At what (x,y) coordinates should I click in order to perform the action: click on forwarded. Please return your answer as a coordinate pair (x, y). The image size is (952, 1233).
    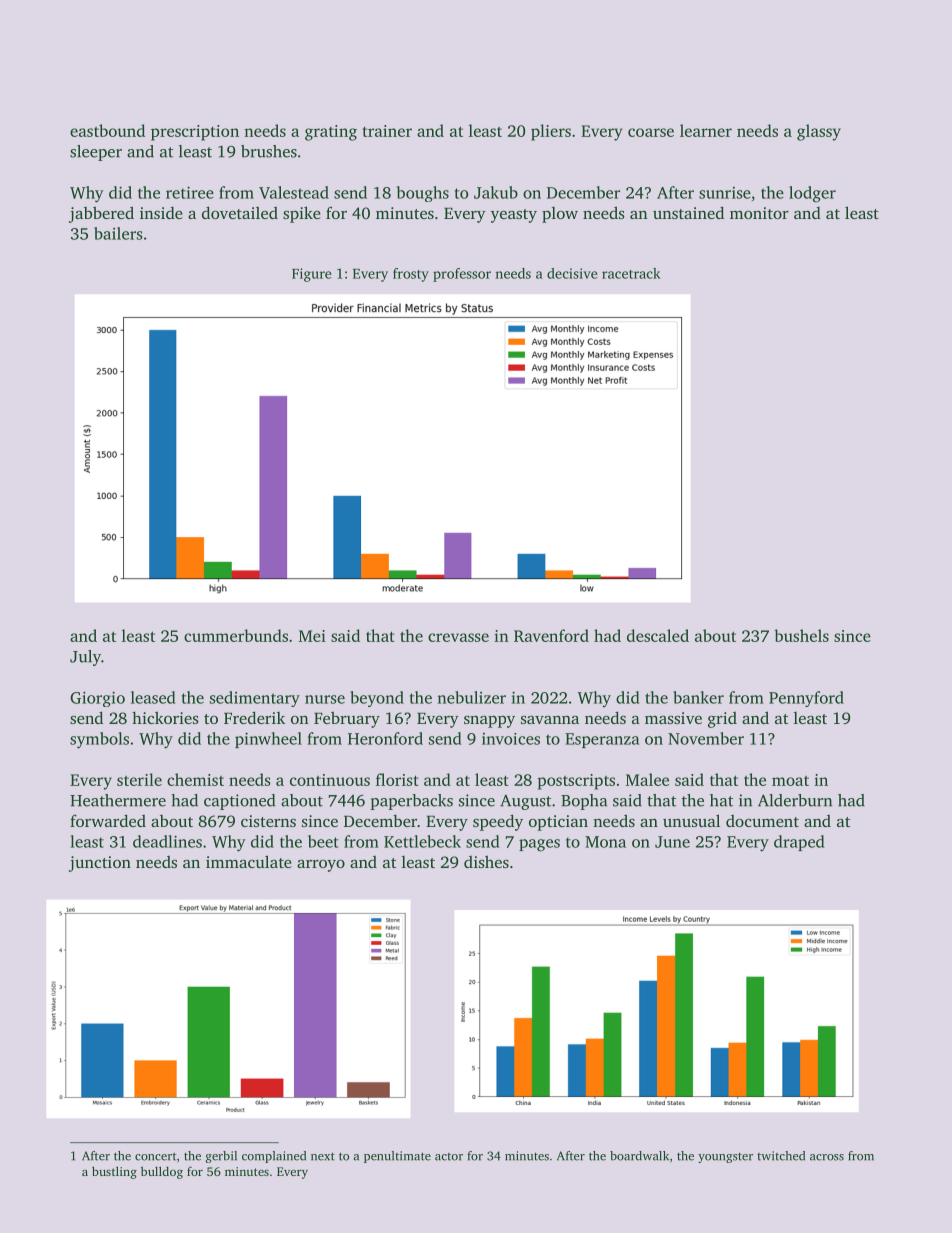
    Looking at the image, I should click on (108, 820).
